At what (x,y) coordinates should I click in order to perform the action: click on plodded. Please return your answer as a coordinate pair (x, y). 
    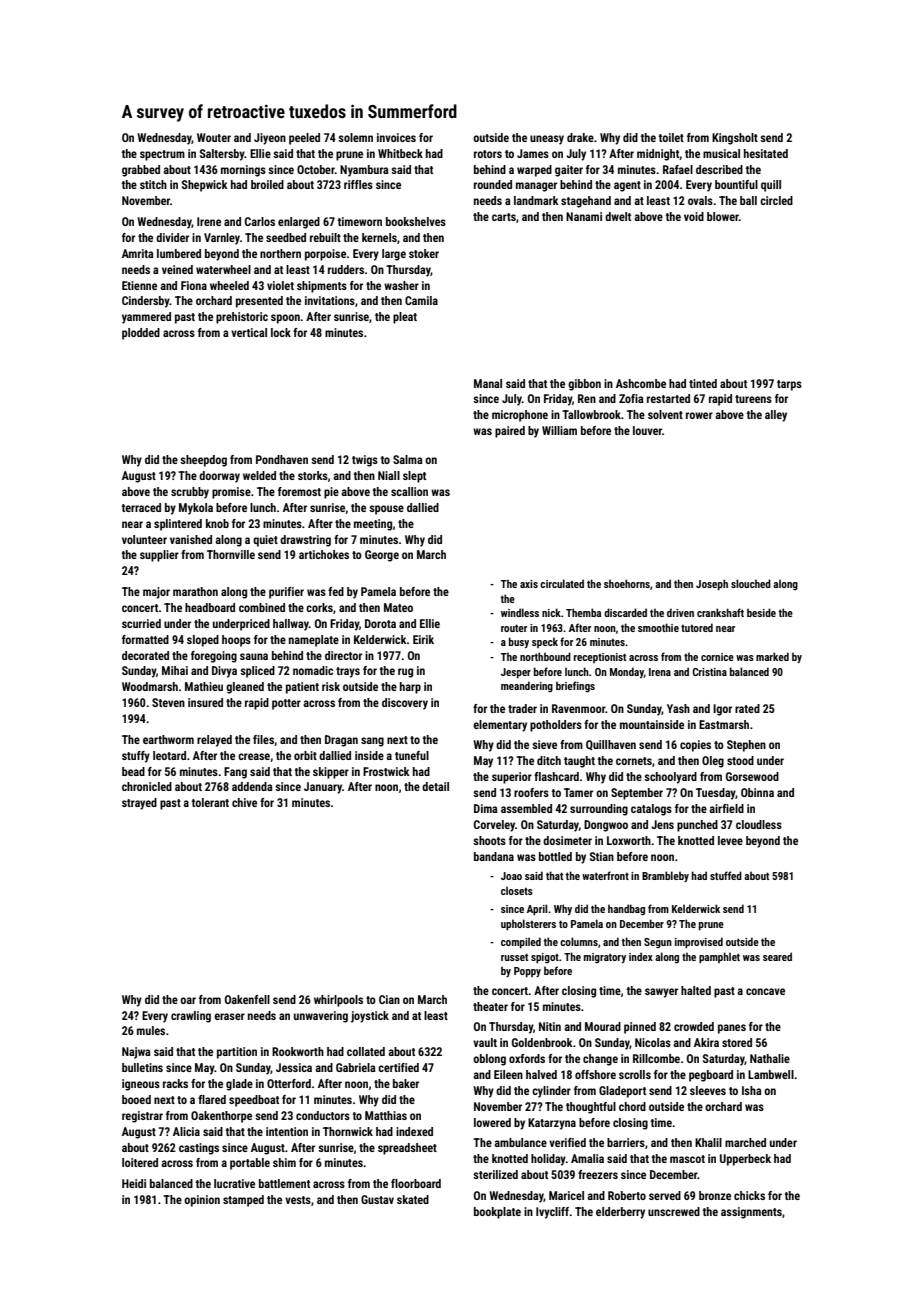
    Looking at the image, I should click on (141, 334).
